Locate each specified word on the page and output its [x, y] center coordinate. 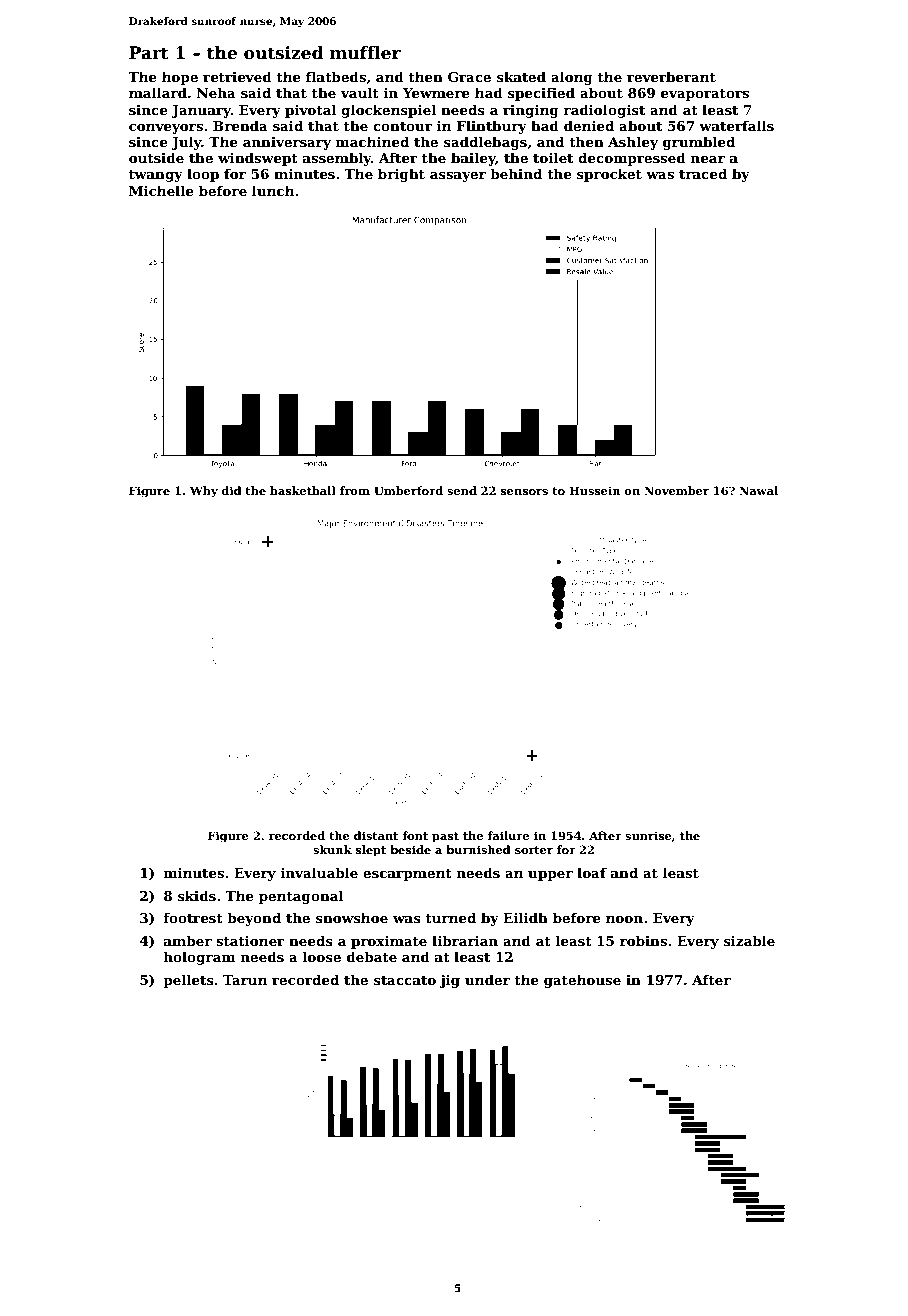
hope [180, 78]
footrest [193, 917]
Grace [469, 77]
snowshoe [352, 917]
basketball [303, 490]
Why [204, 492]
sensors [524, 492]
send [462, 490]
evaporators [705, 95]
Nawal [758, 490]
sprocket [609, 175]
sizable [749, 940]
